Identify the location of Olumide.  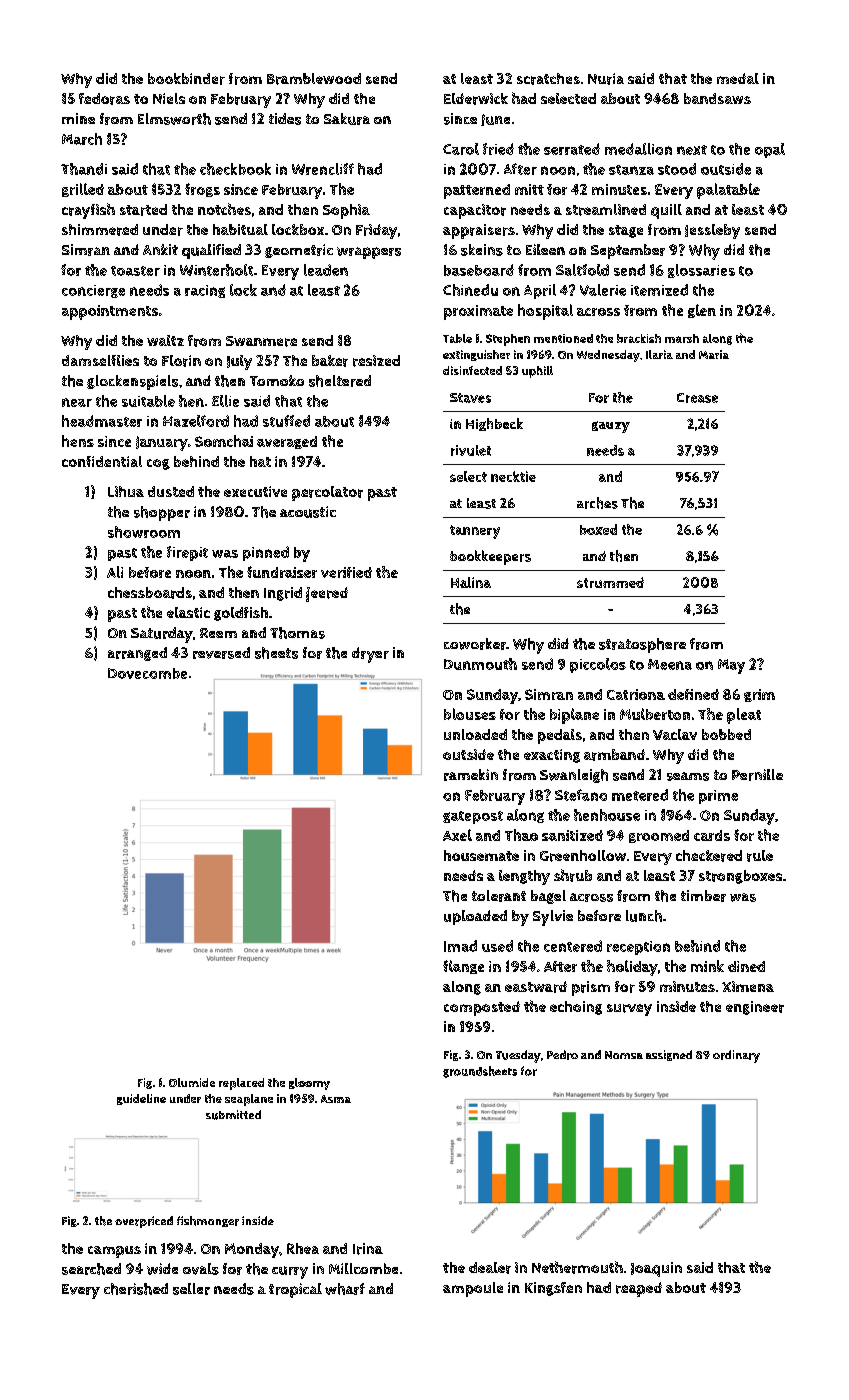
(192, 1082).
